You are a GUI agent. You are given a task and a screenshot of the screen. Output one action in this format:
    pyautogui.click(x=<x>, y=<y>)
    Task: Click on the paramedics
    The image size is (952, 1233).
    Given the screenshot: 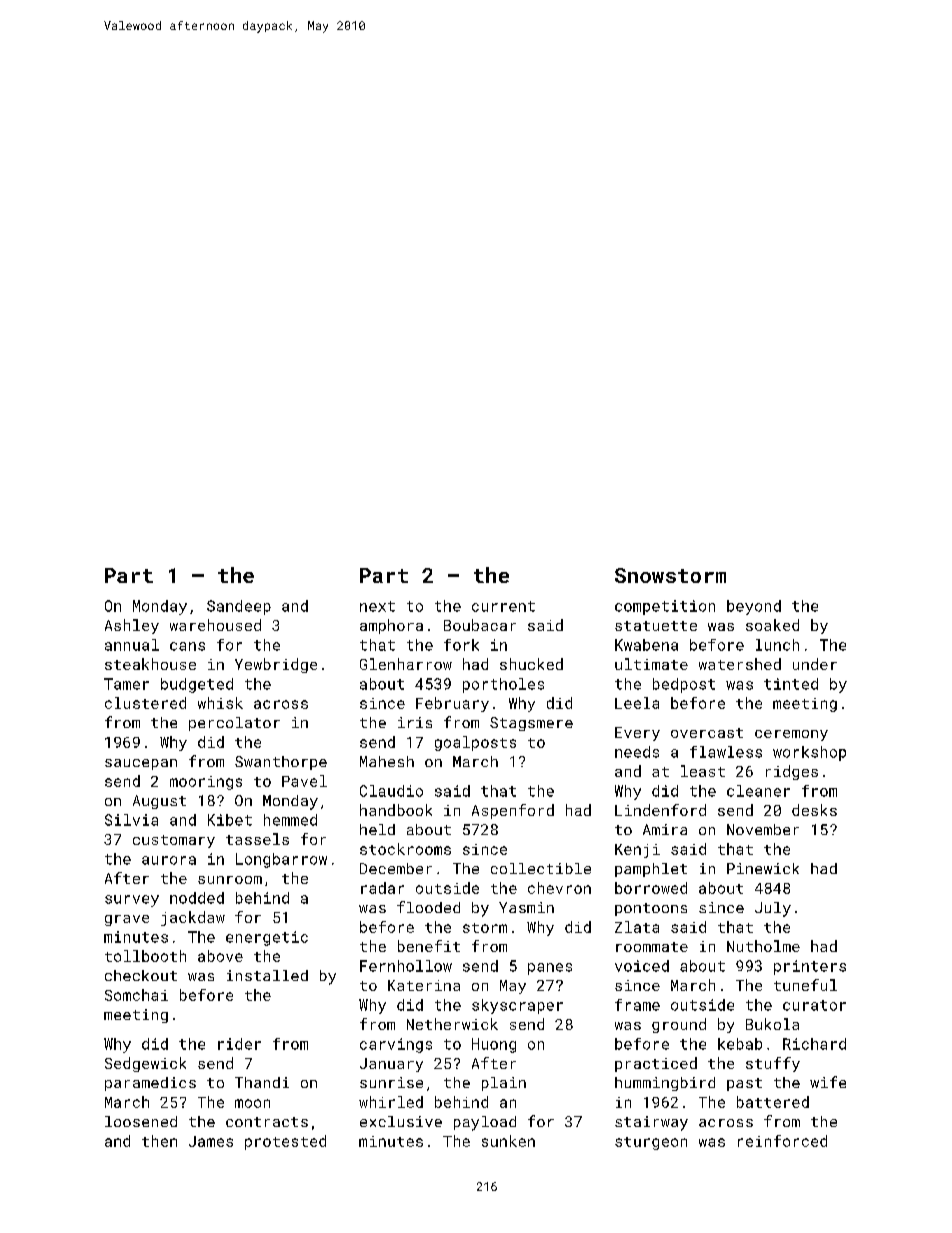 What is the action you would take?
    pyautogui.click(x=150, y=1084)
